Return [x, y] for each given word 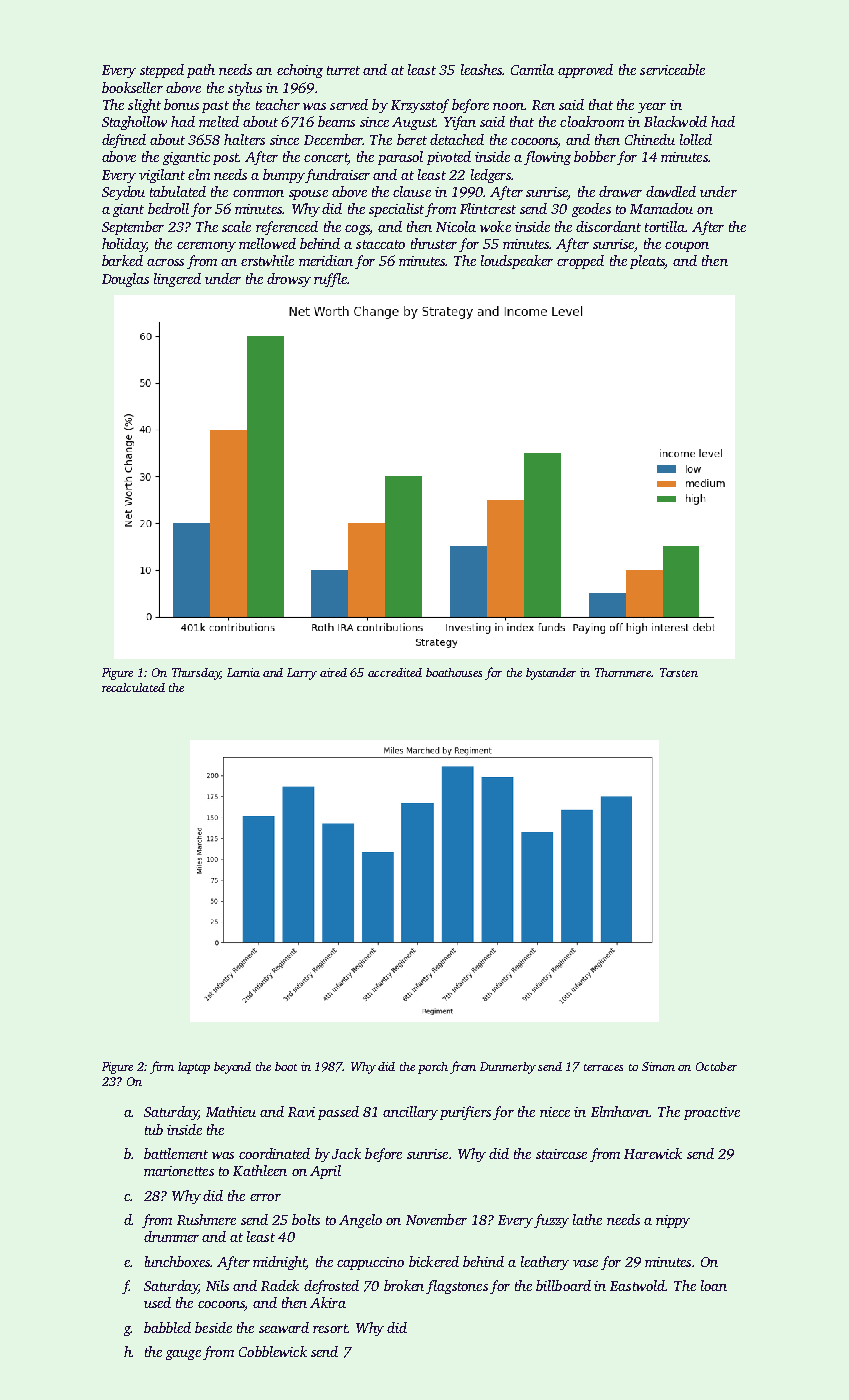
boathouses [454, 672]
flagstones [457, 1287]
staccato [380, 244]
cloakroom [592, 121]
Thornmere [623, 672]
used [157, 1302]
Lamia [243, 672]
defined [124, 141]
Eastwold [637, 1285]
